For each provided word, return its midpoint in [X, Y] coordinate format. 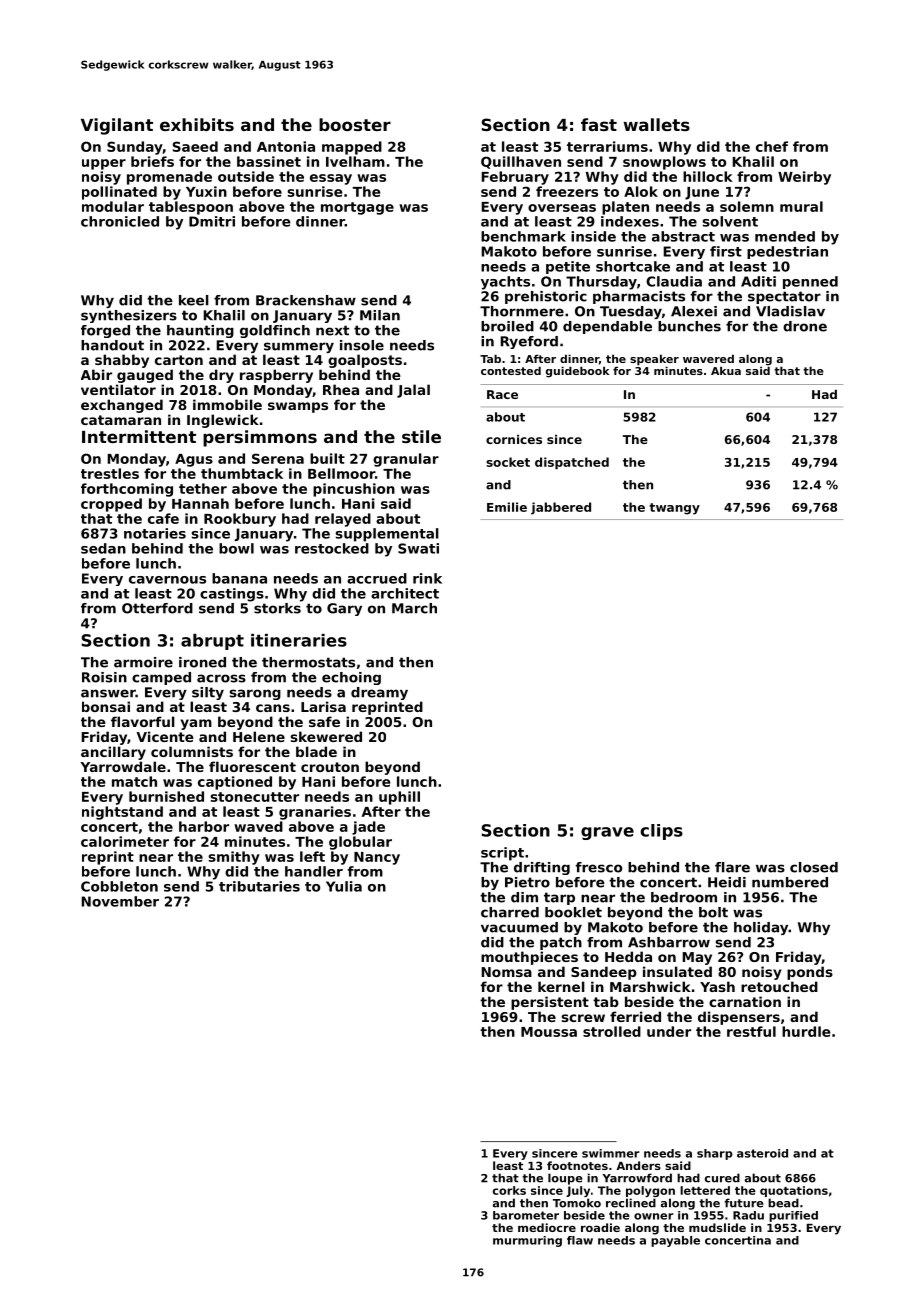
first [726, 251]
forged [105, 331]
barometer [526, 1215]
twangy [674, 509]
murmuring [527, 1241]
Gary [344, 609]
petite [568, 267]
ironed [202, 662]
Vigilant [117, 126]
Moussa [549, 1032]
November [120, 901]
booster [355, 124]
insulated [677, 971]
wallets [657, 124]
